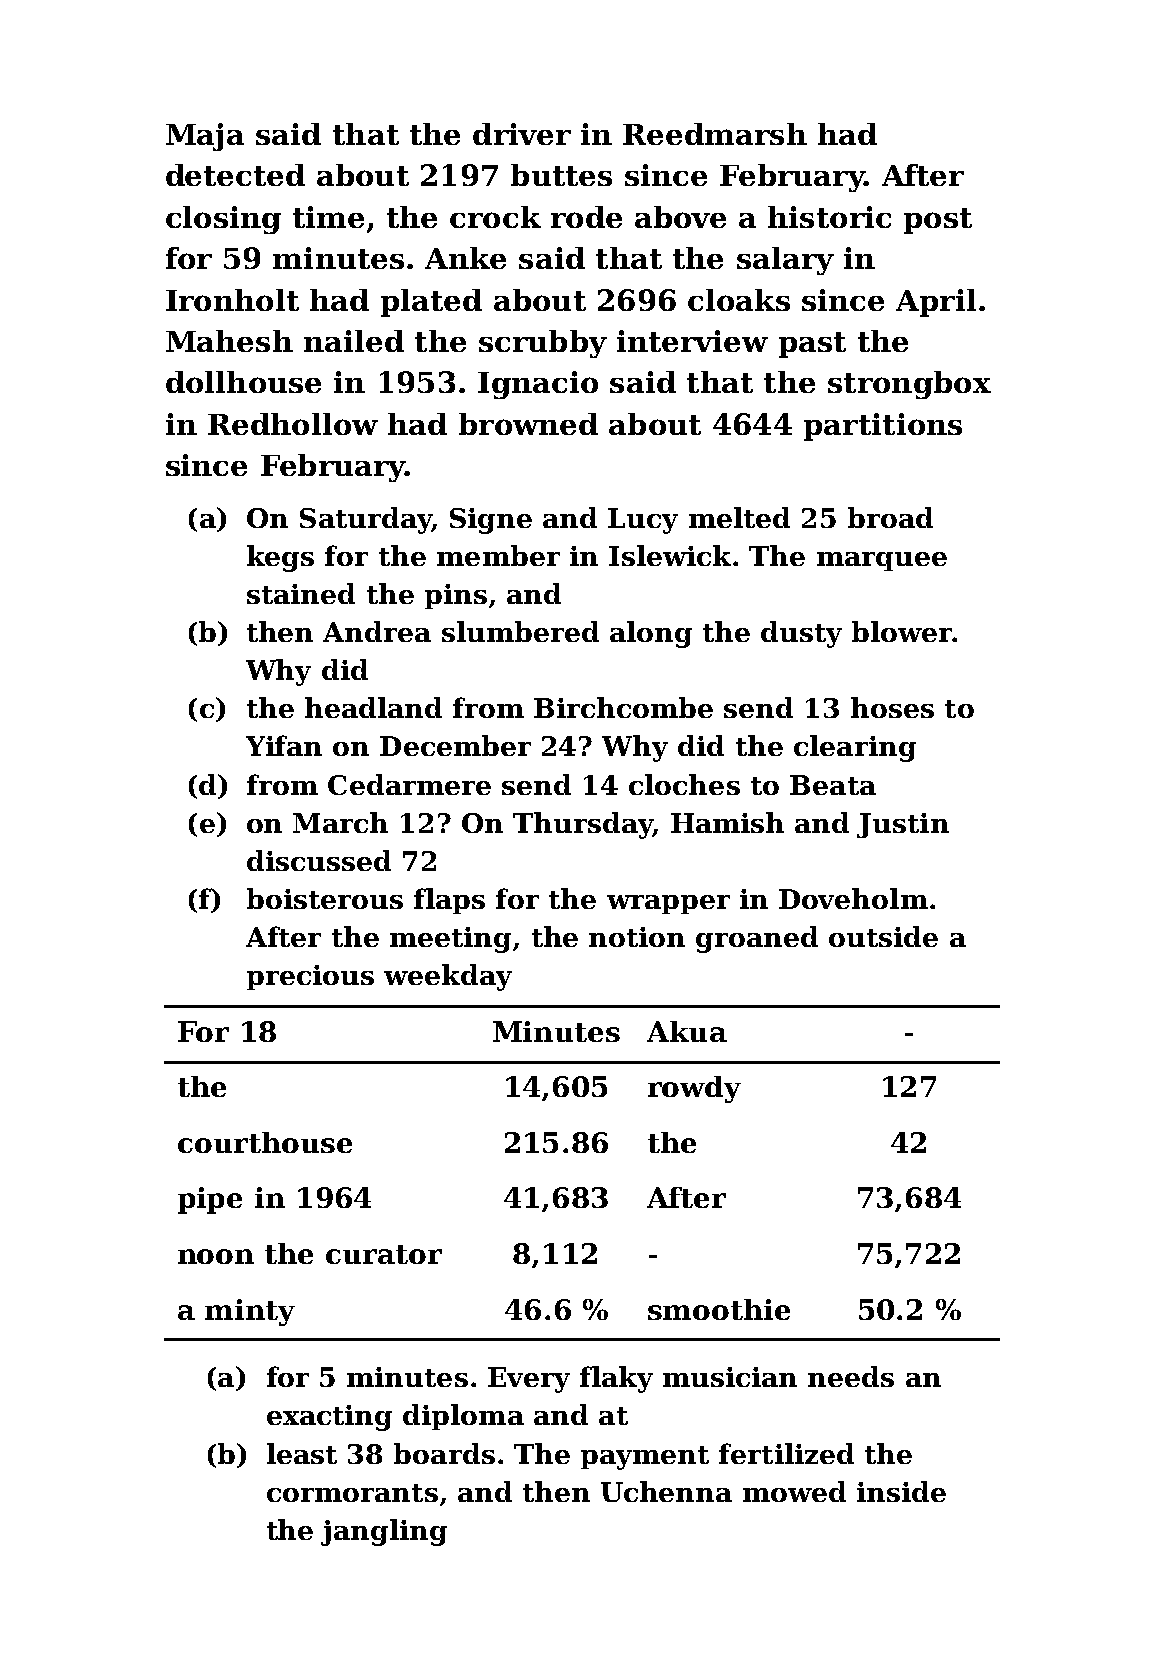 The width and height of the screenshot is (1165, 1654). Describe the element at coordinates (936, 303) in the screenshot. I see `April` at that location.
